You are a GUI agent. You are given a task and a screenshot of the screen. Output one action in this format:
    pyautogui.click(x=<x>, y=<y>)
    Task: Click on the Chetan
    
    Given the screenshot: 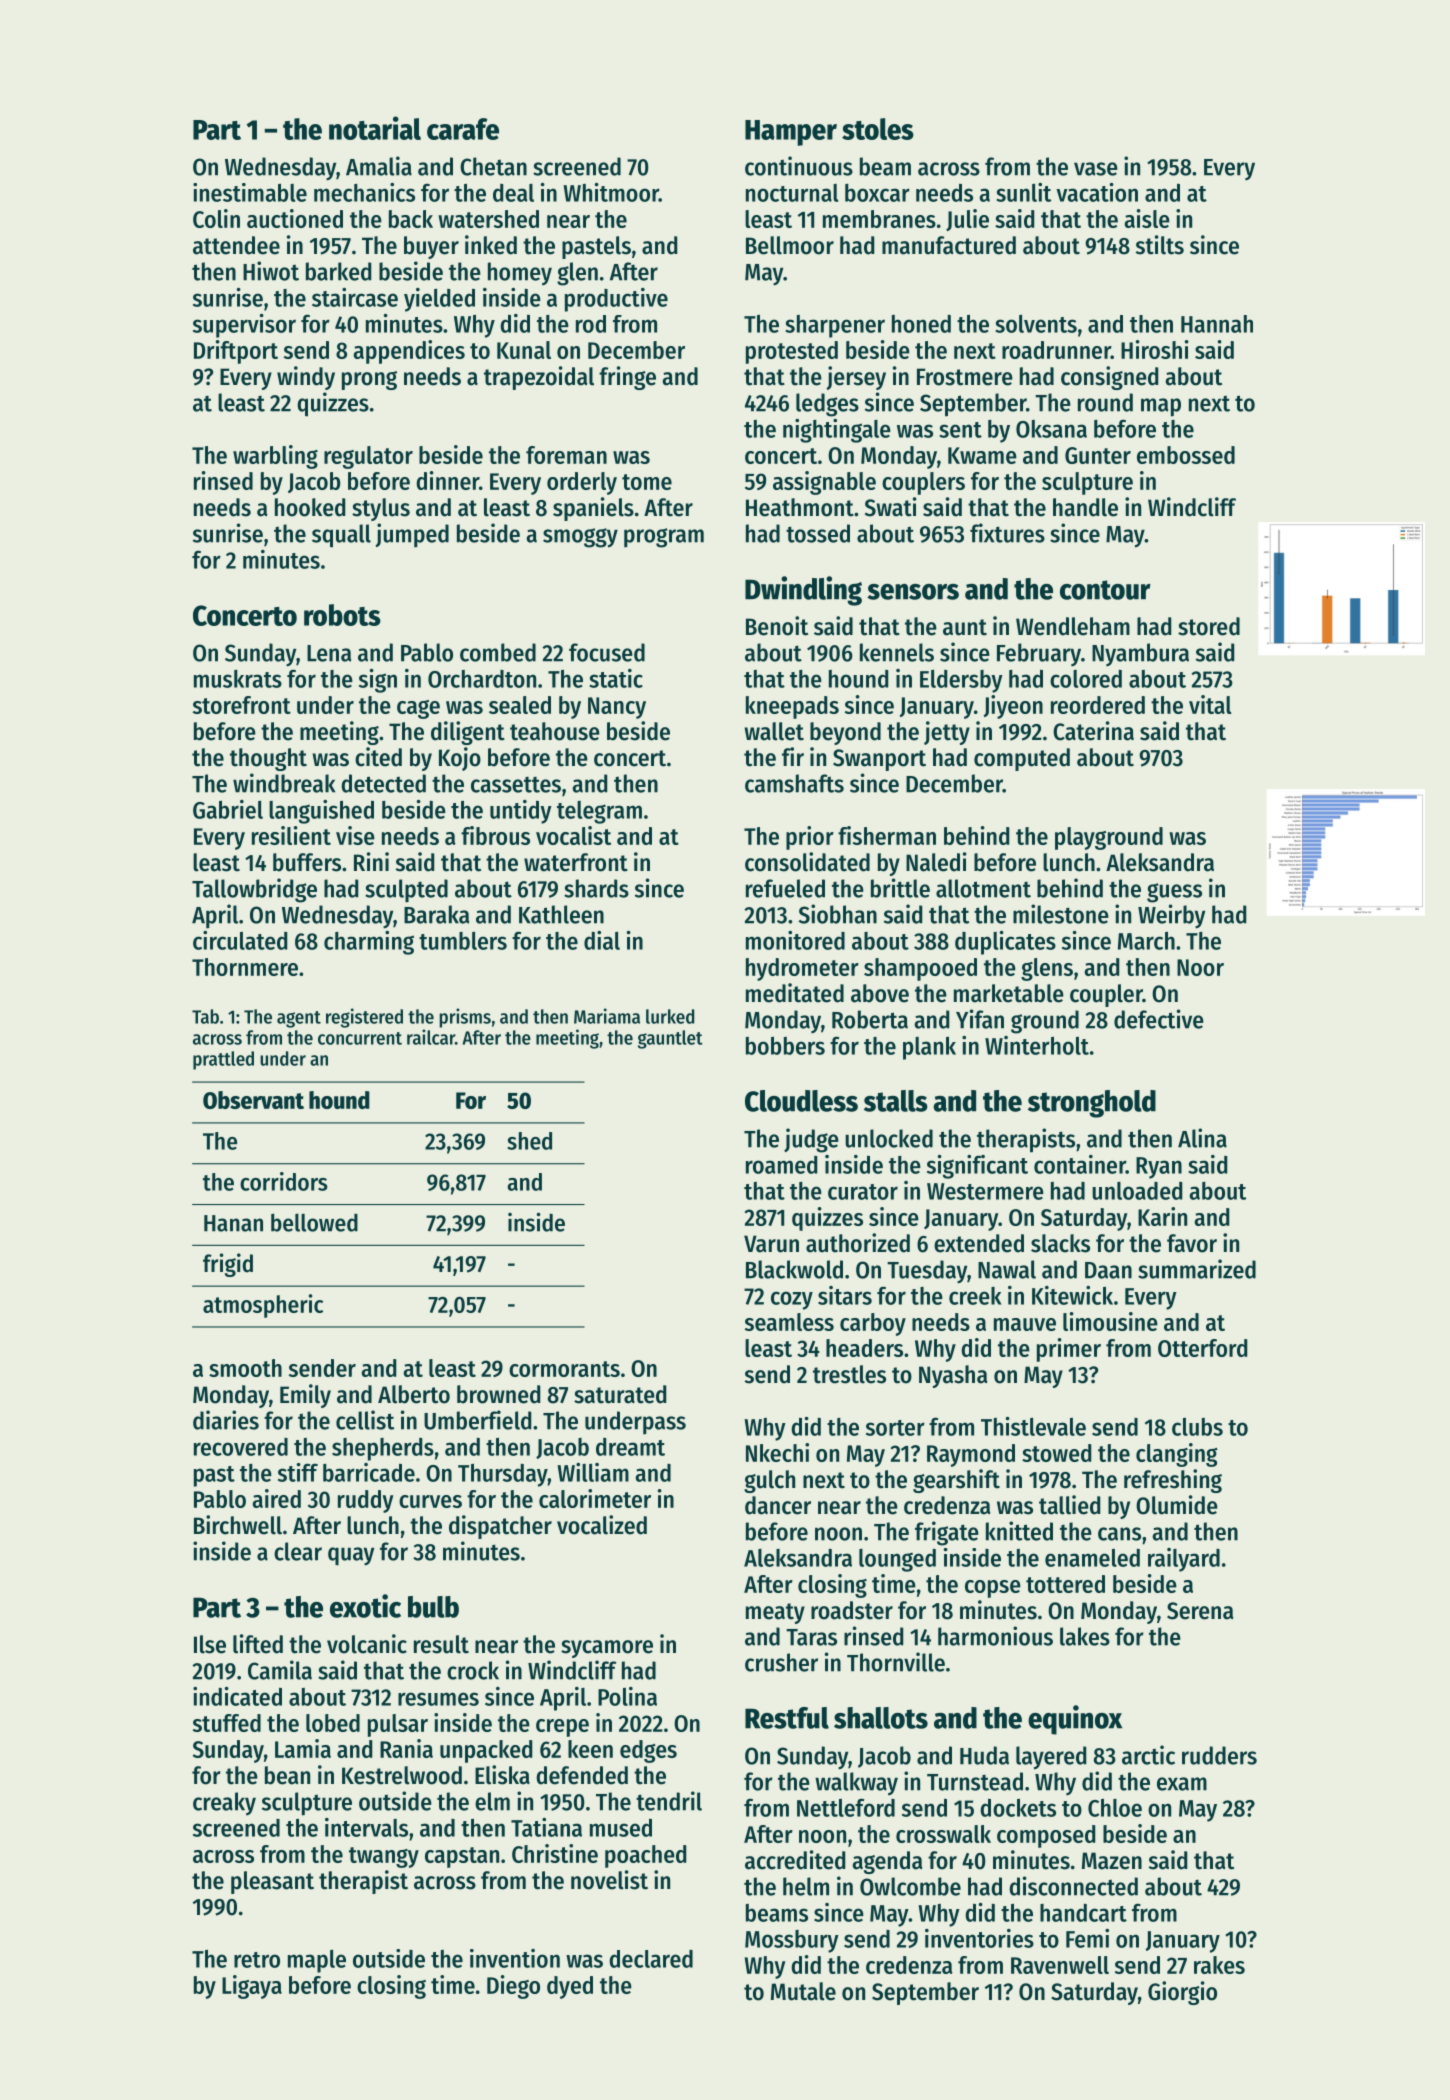 What is the action you would take?
    pyautogui.click(x=493, y=166)
